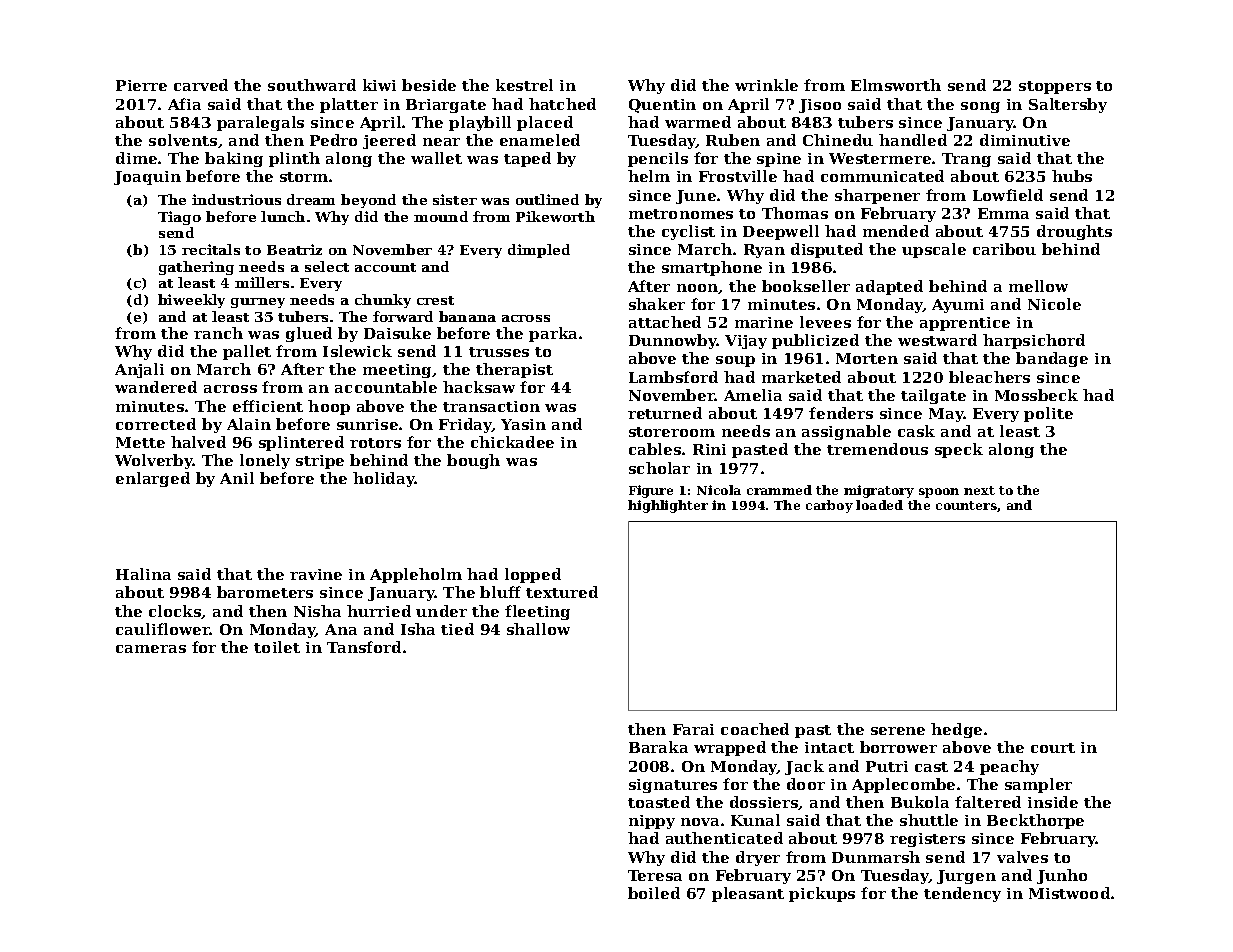  I want to click on cameras, so click(151, 649).
